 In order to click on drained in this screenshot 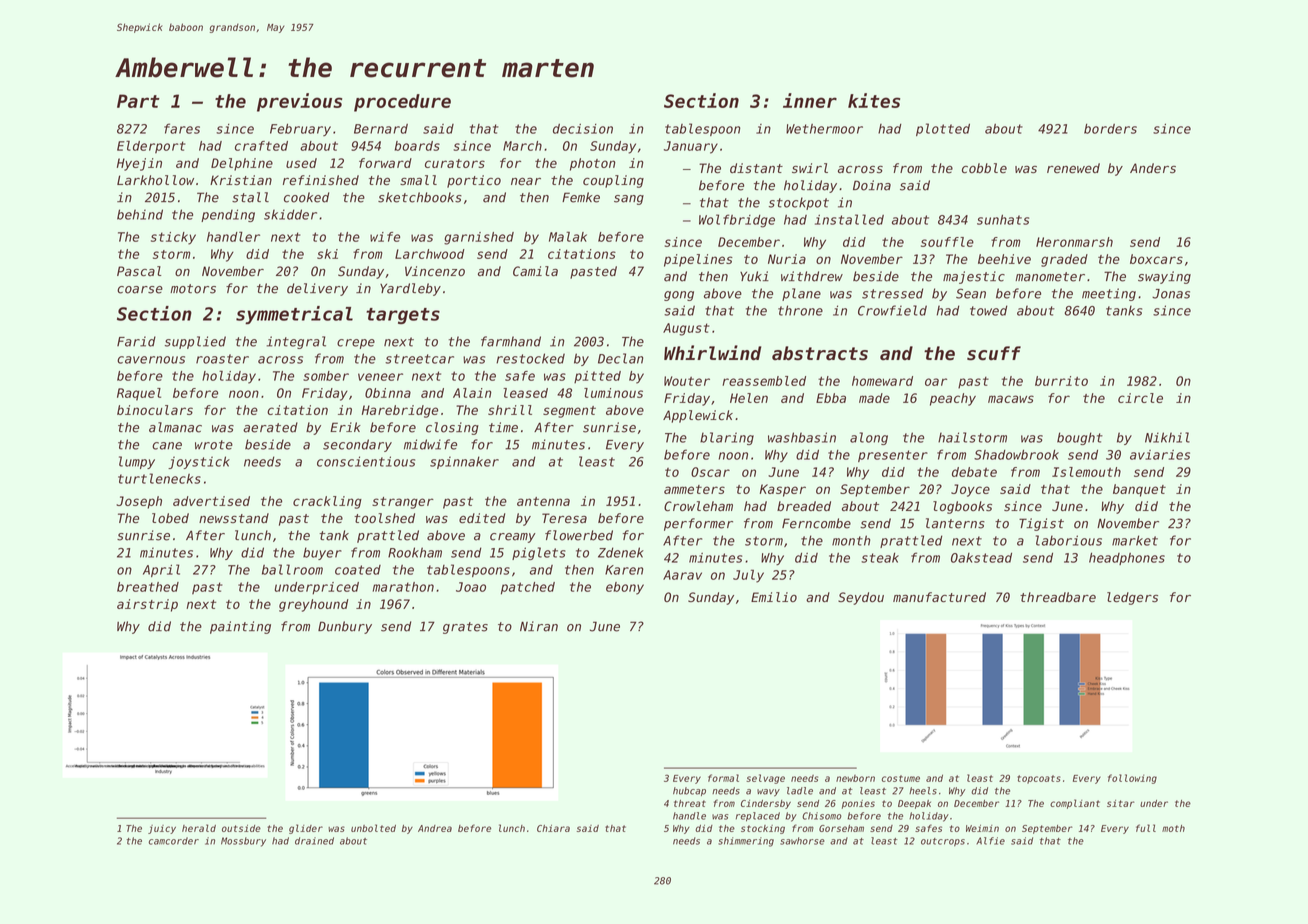, I will do `click(314, 841)`.
